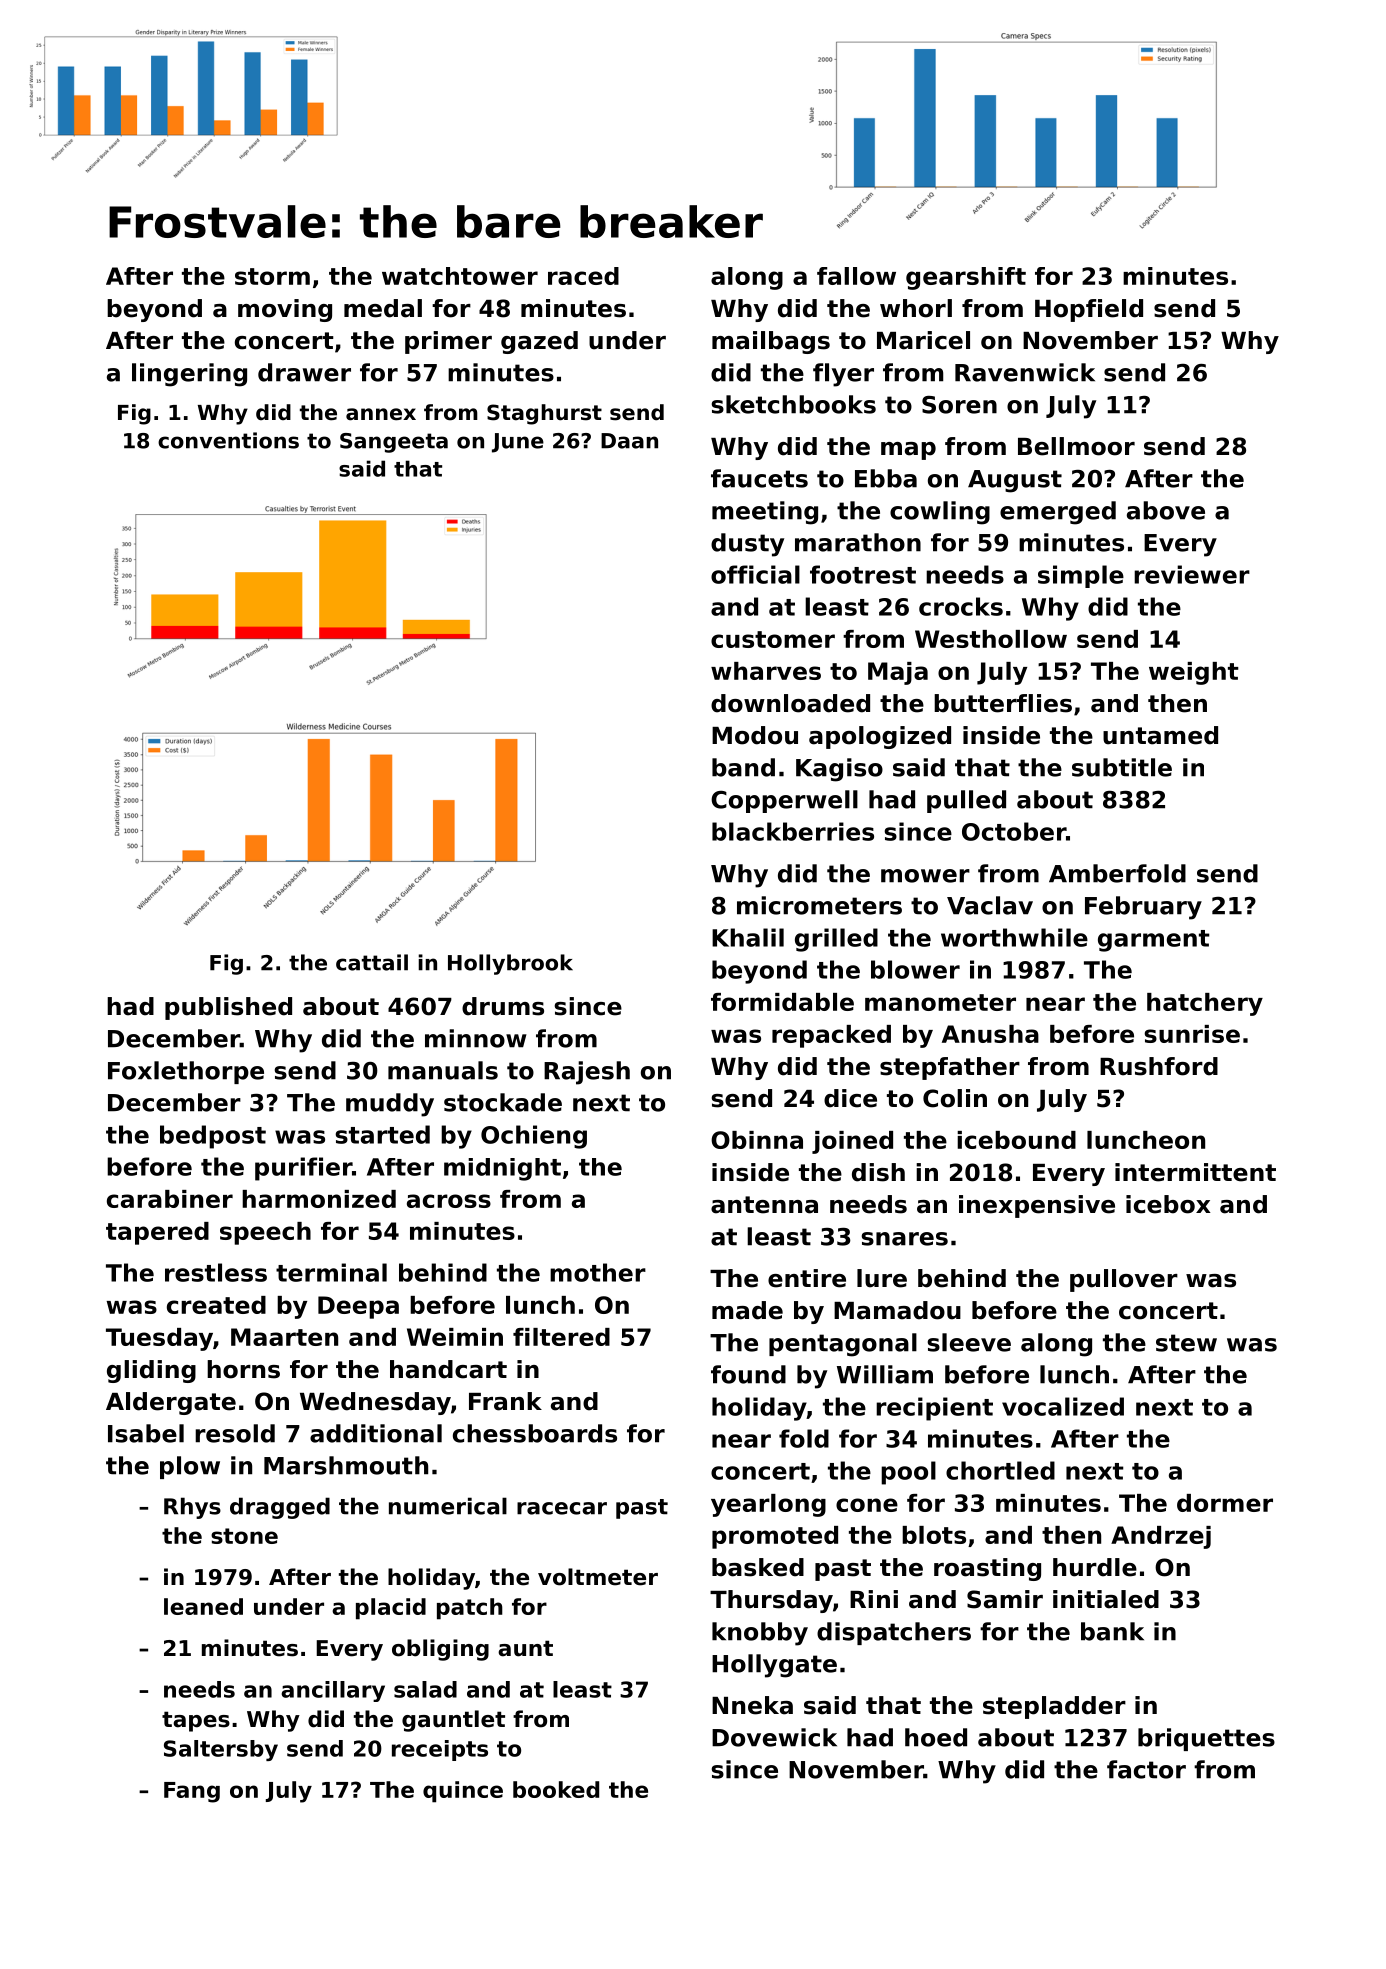 Image resolution: width=1386 pixels, height=1969 pixels. What do you see at coordinates (280, 1508) in the screenshot?
I see `dragged` at bounding box center [280, 1508].
